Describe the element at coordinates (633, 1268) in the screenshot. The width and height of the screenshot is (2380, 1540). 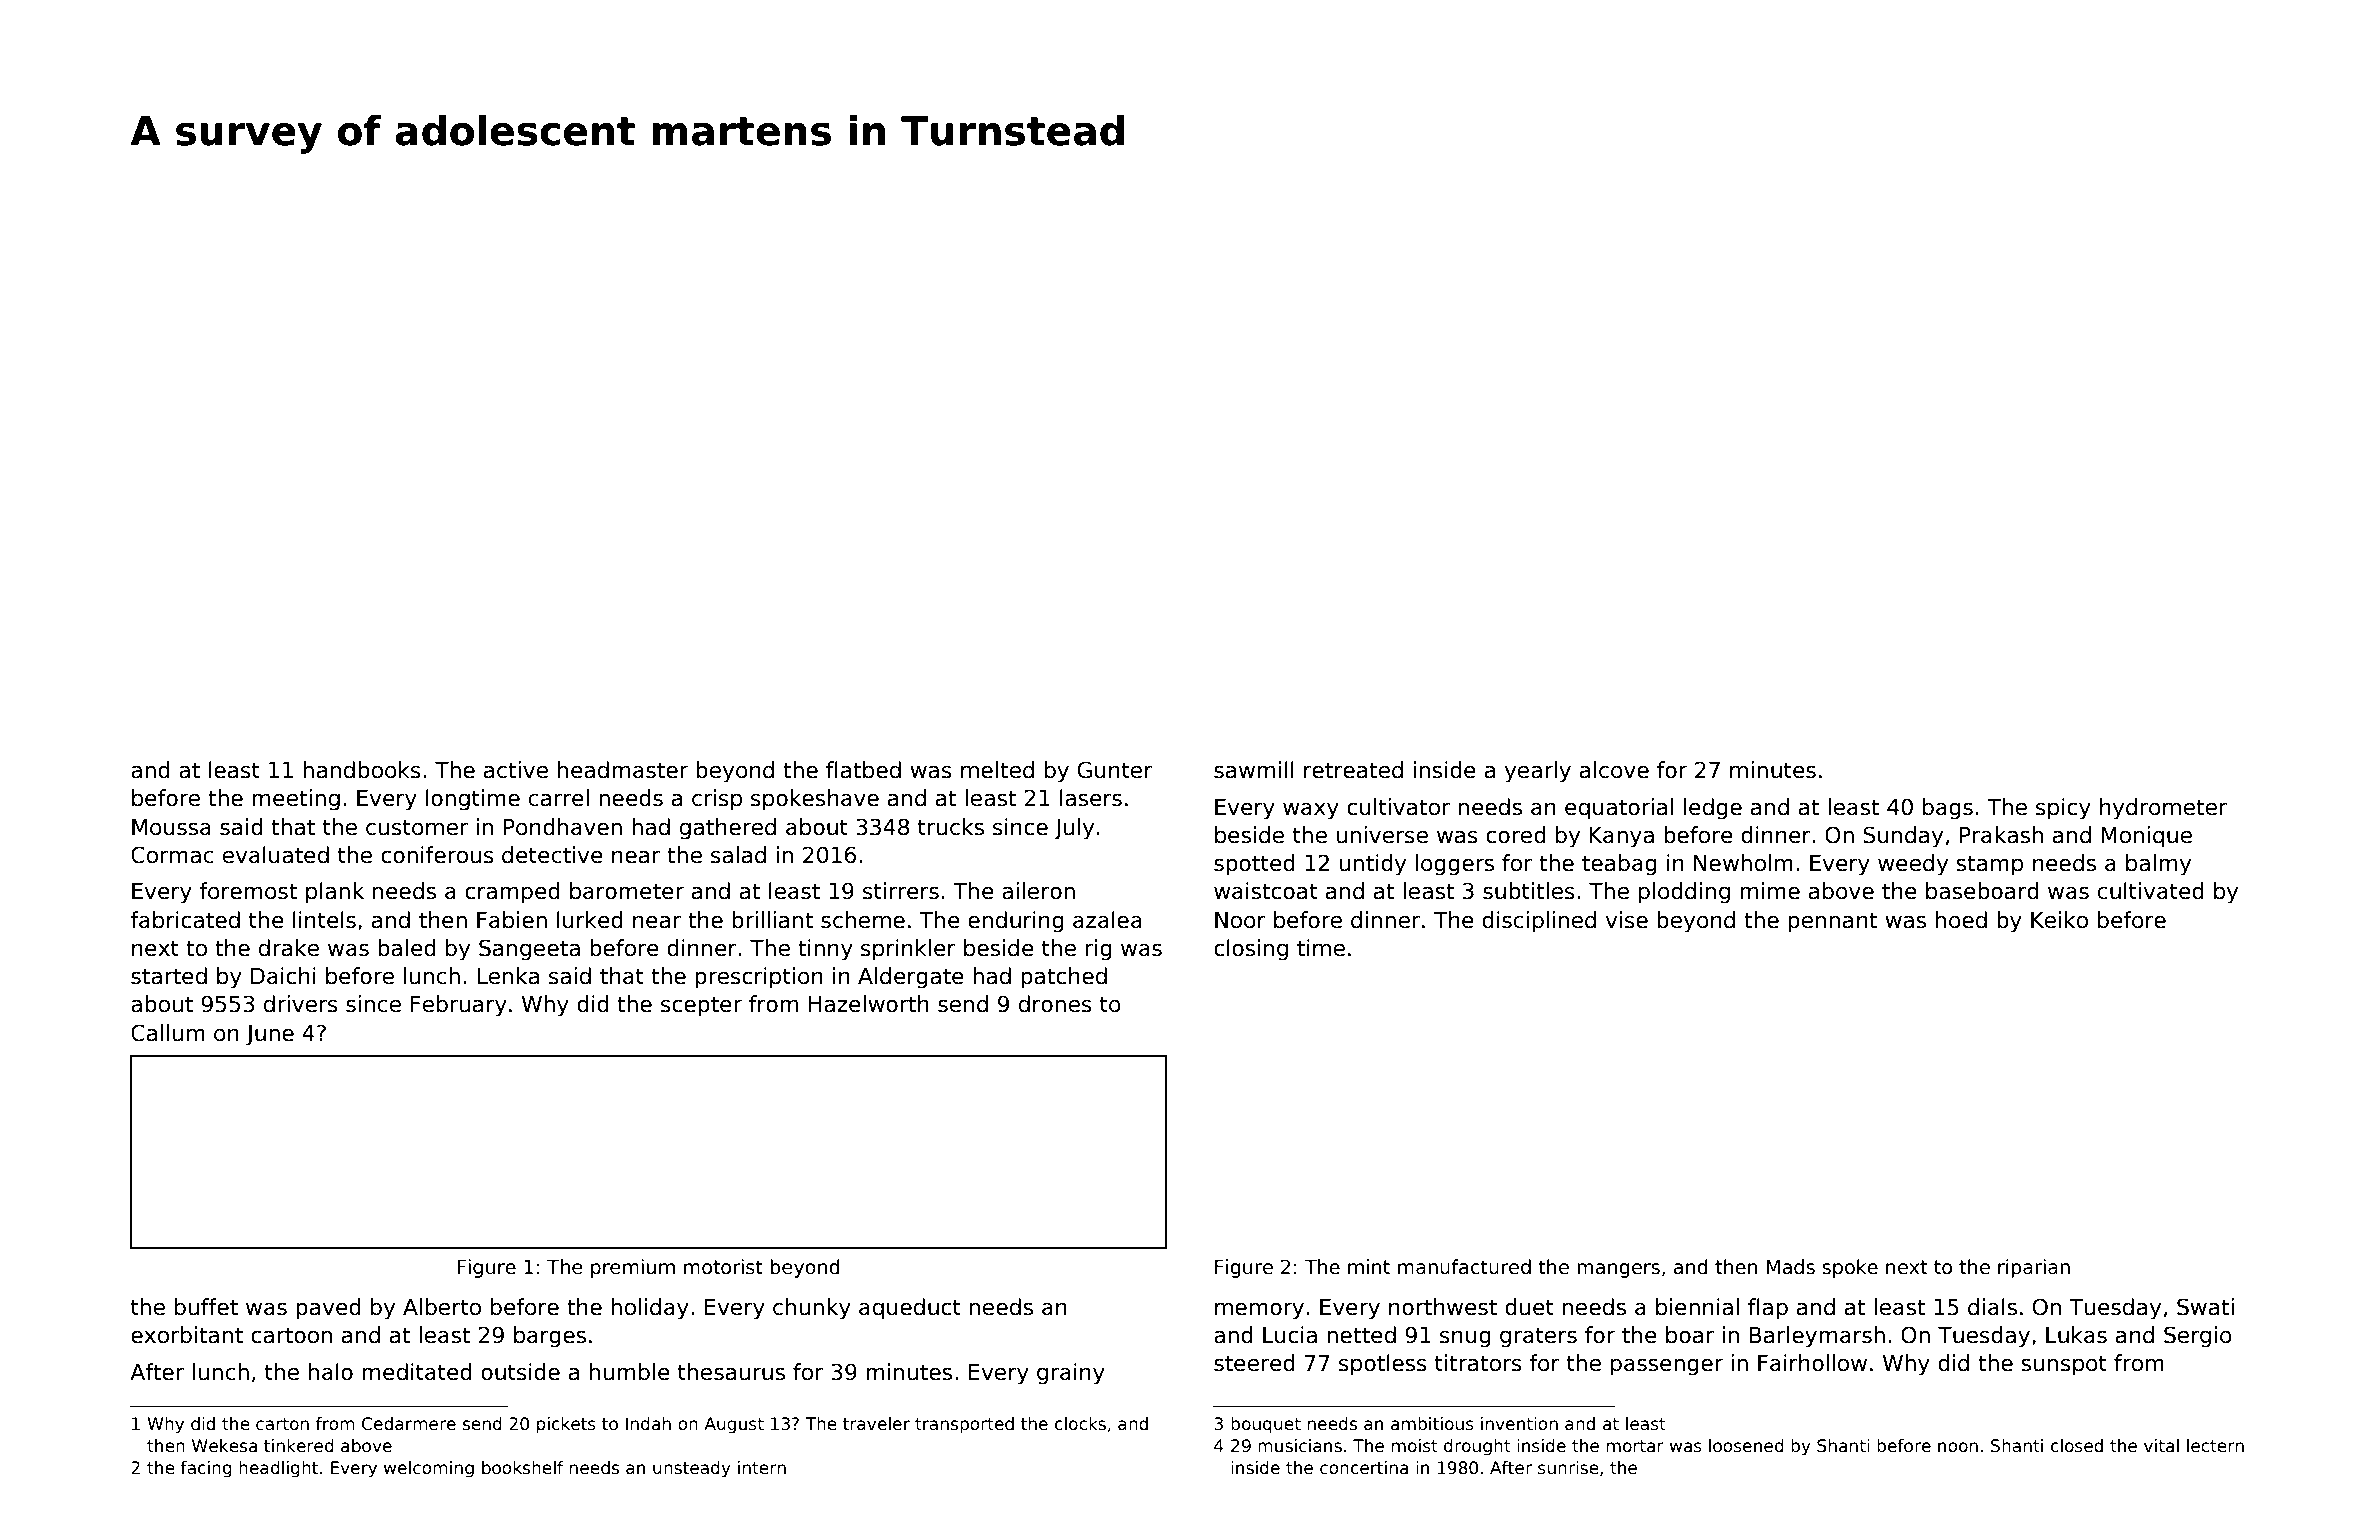
I see `premium` at that location.
